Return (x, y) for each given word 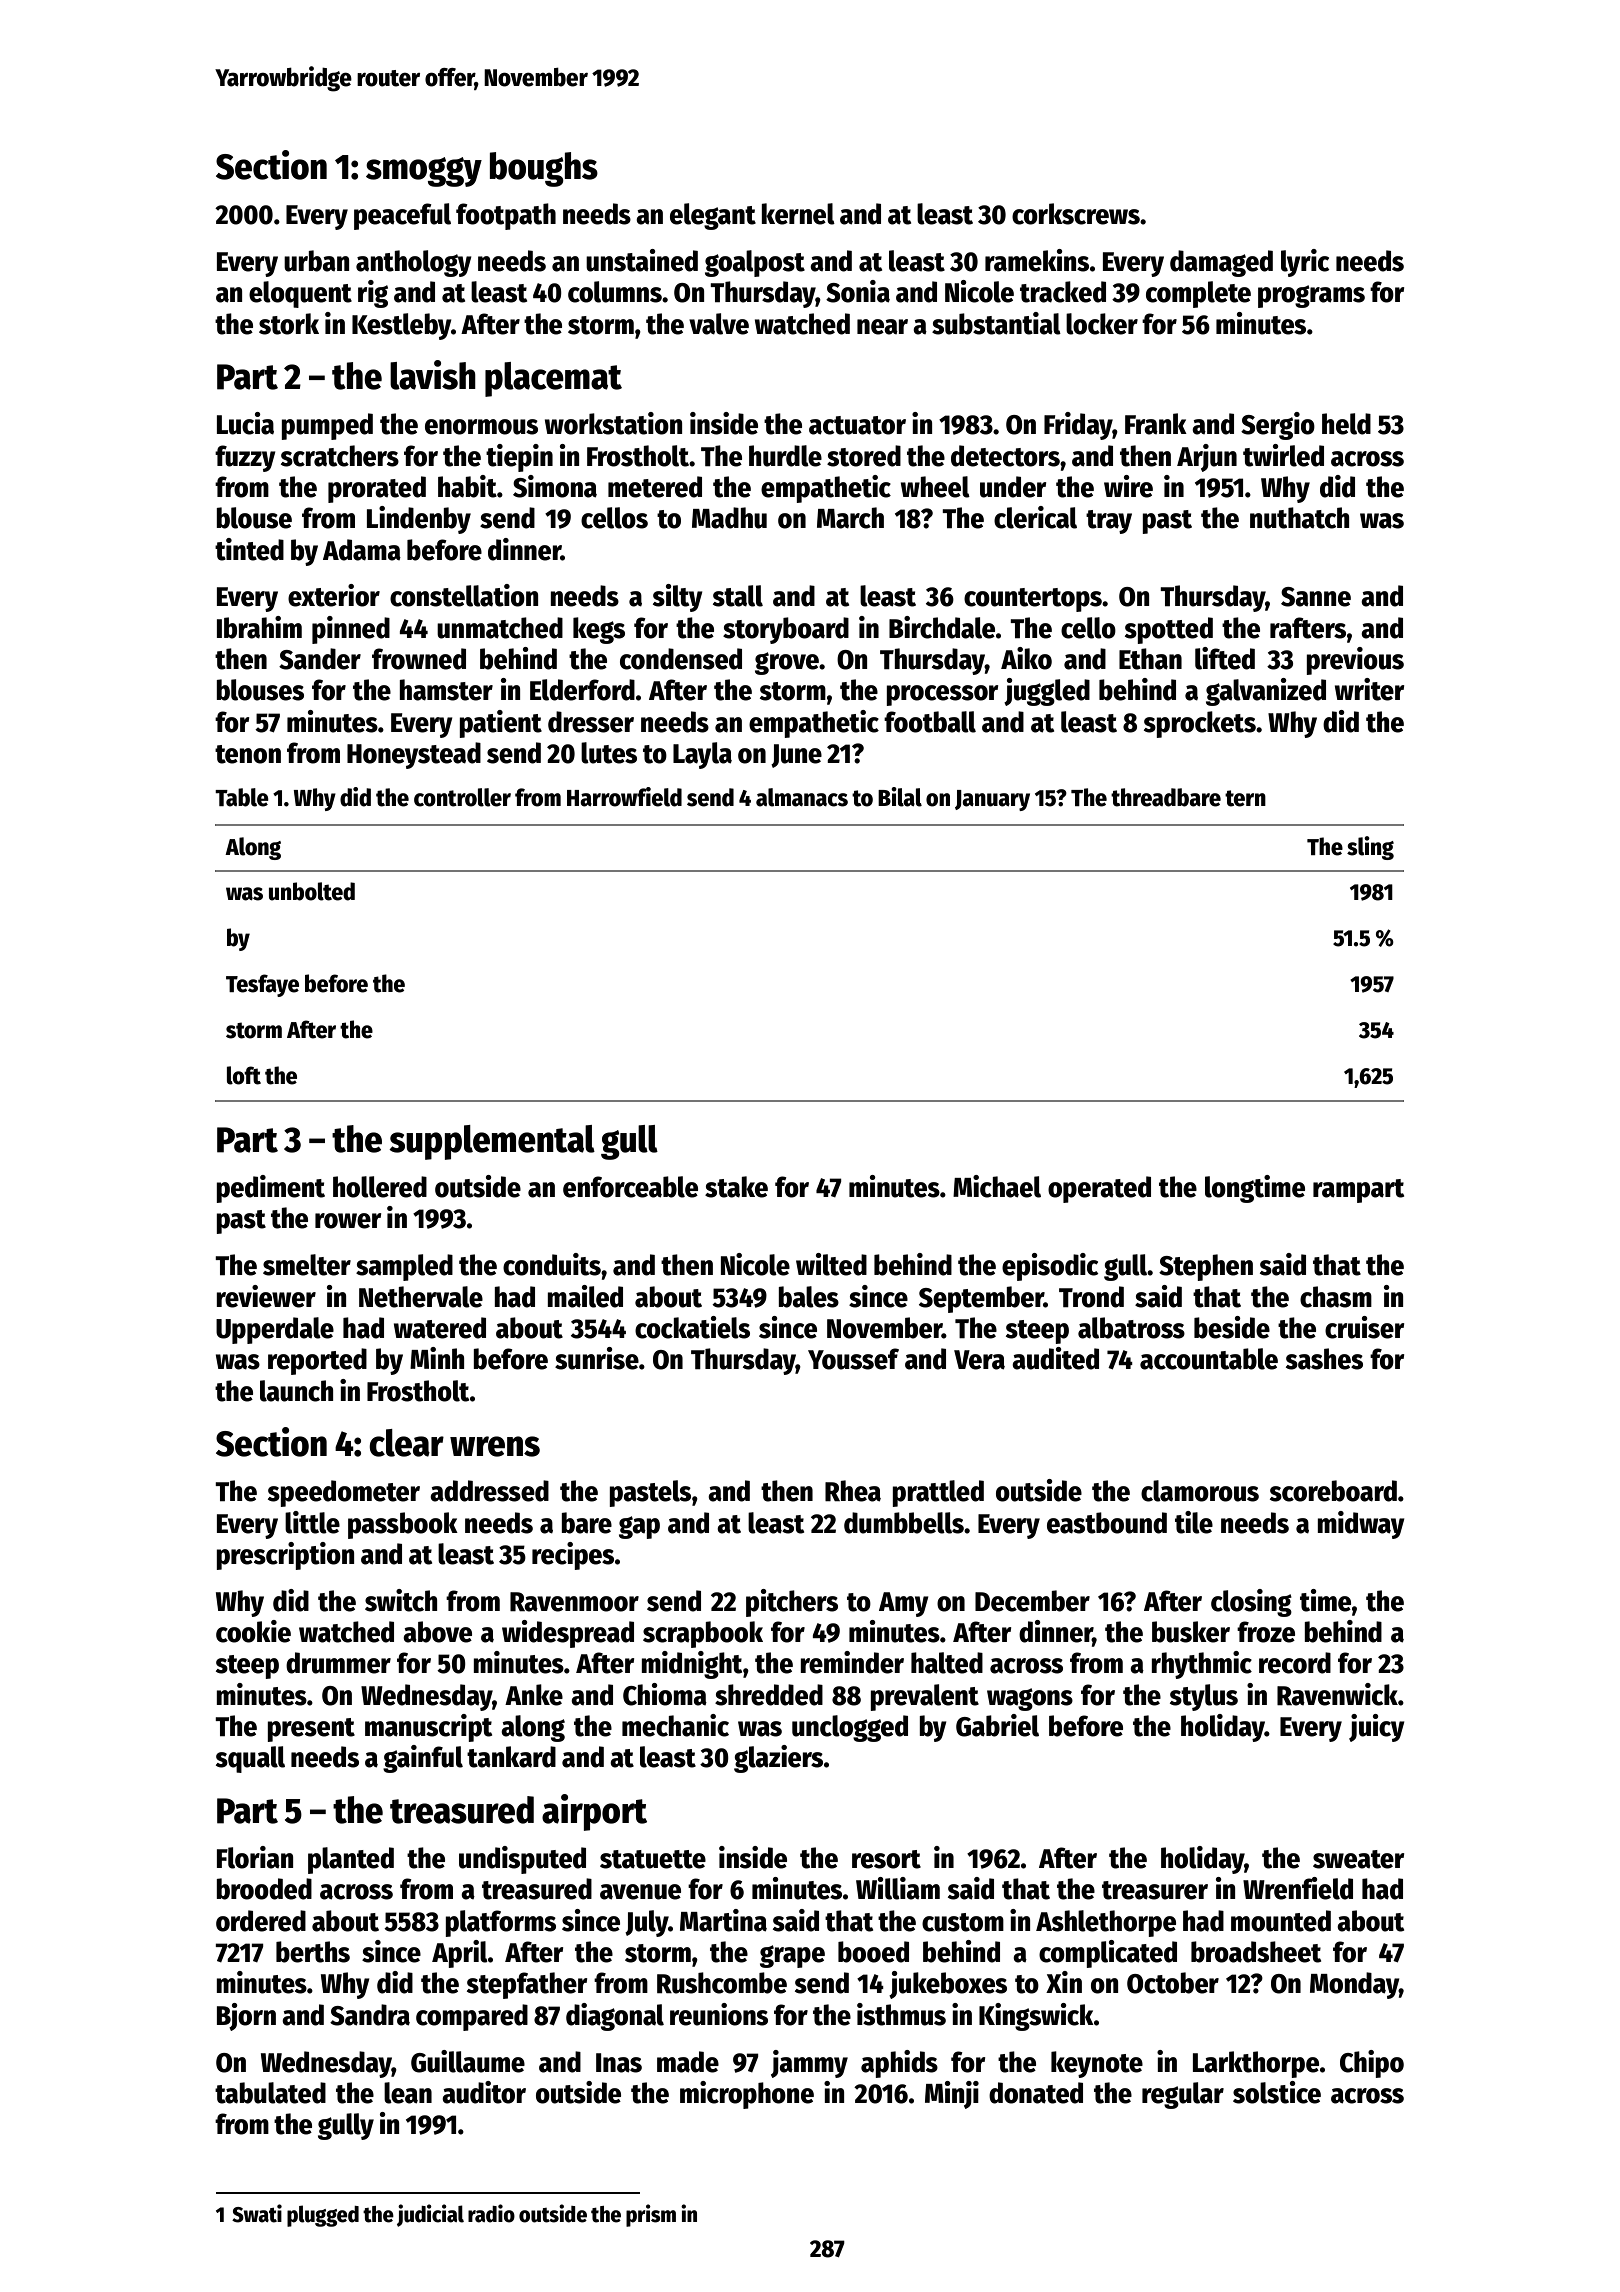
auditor (484, 2092)
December (1032, 1601)
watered (440, 1328)
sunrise (597, 1358)
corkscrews (1076, 214)
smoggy (424, 172)
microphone (747, 2095)
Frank (1156, 424)
